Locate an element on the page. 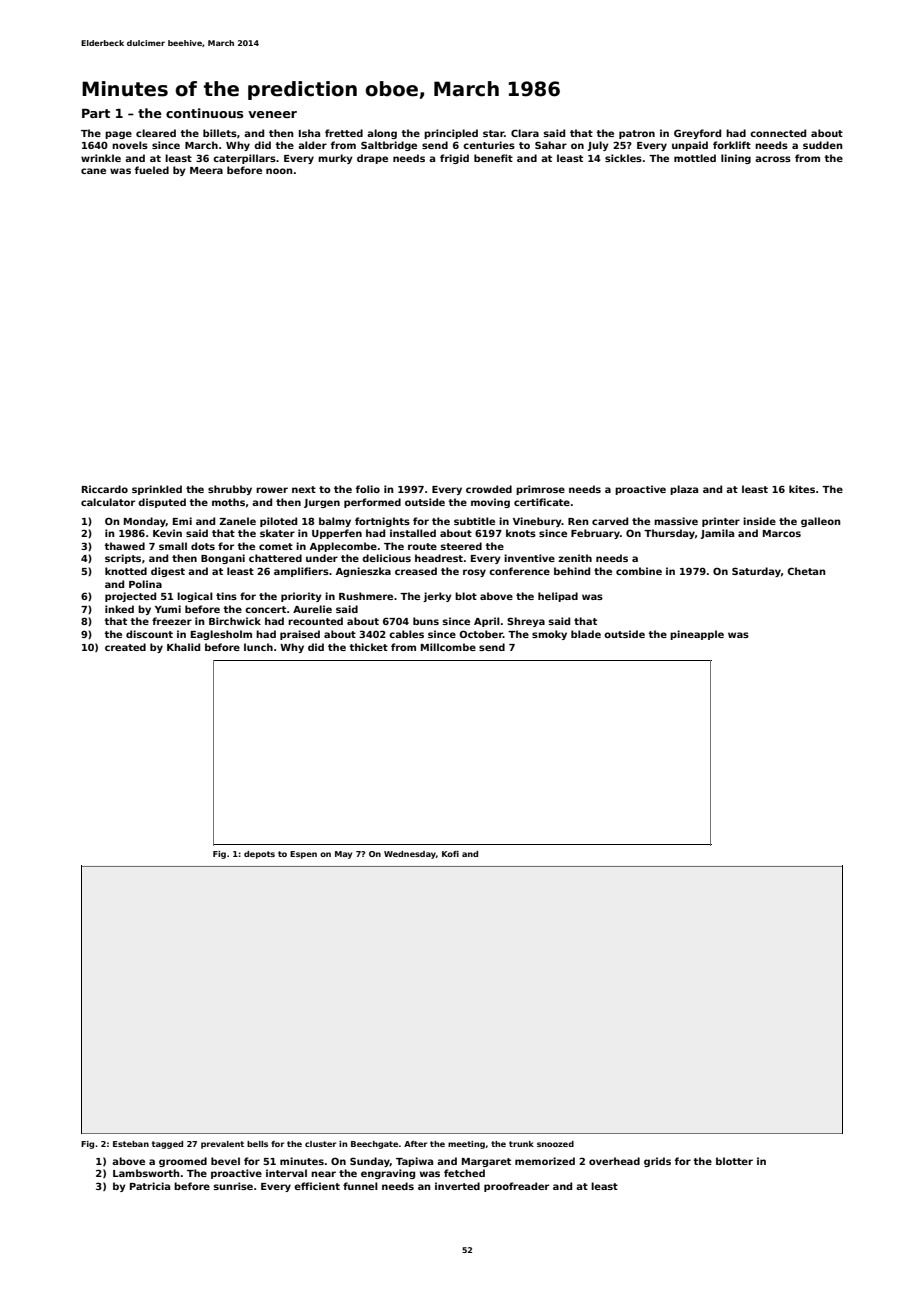 The width and height of the image is (924, 1308). Riccardo is located at coordinates (105, 489).
